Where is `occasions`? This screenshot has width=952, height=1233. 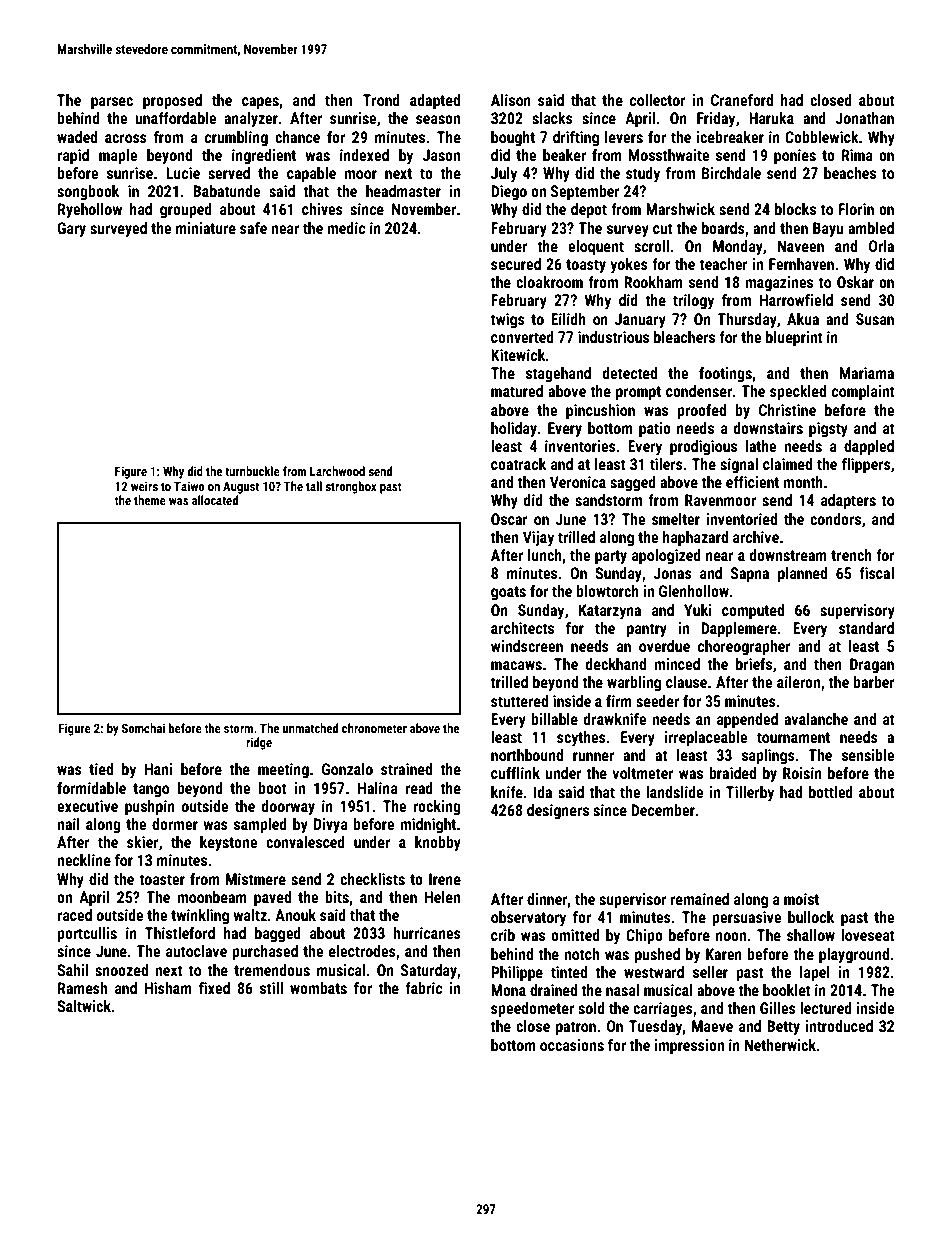 occasions is located at coordinates (572, 1045).
